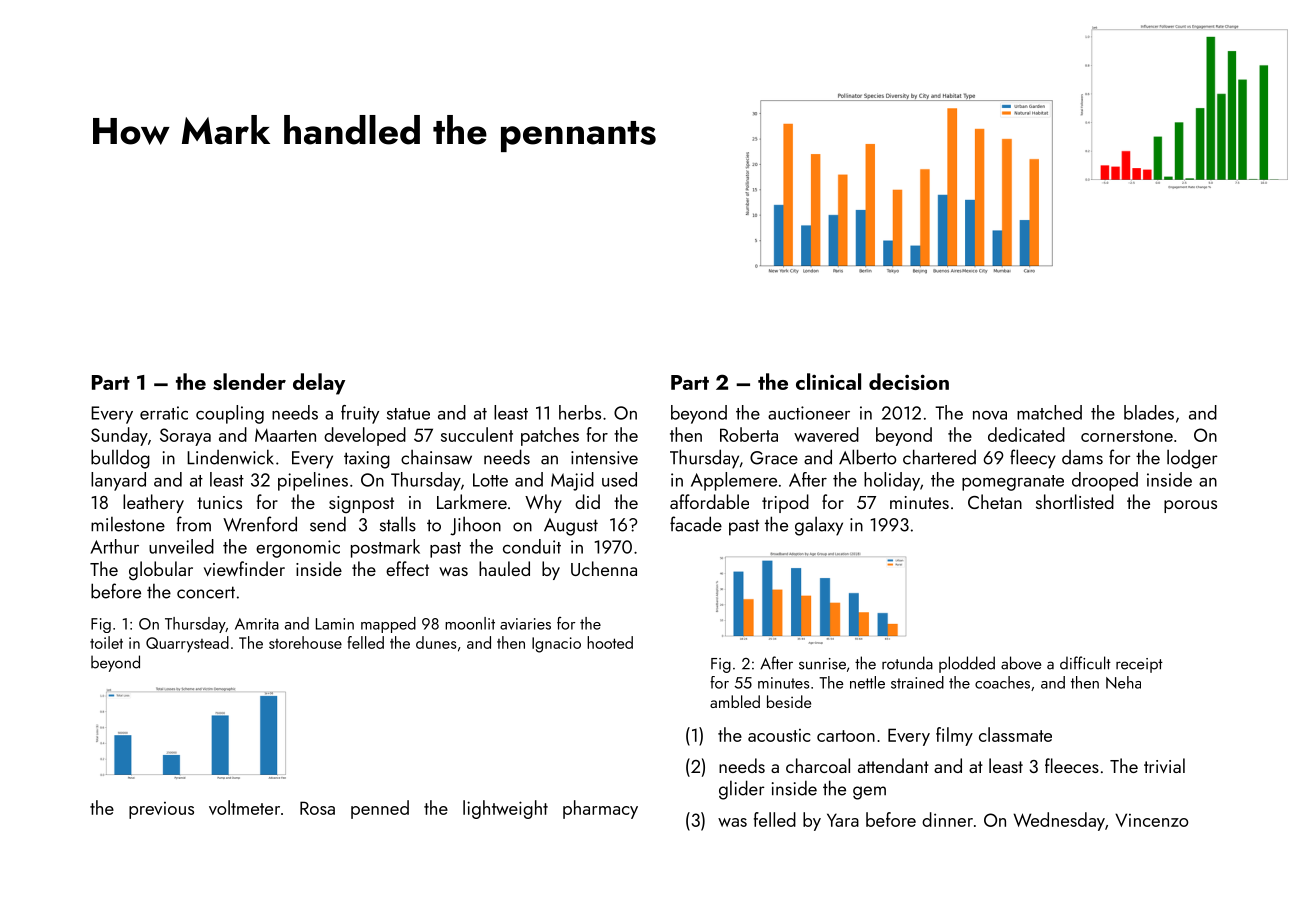  What do you see at coordinates (789, 701) in the document?
I see `beside` at bounding box center [789, 701].
